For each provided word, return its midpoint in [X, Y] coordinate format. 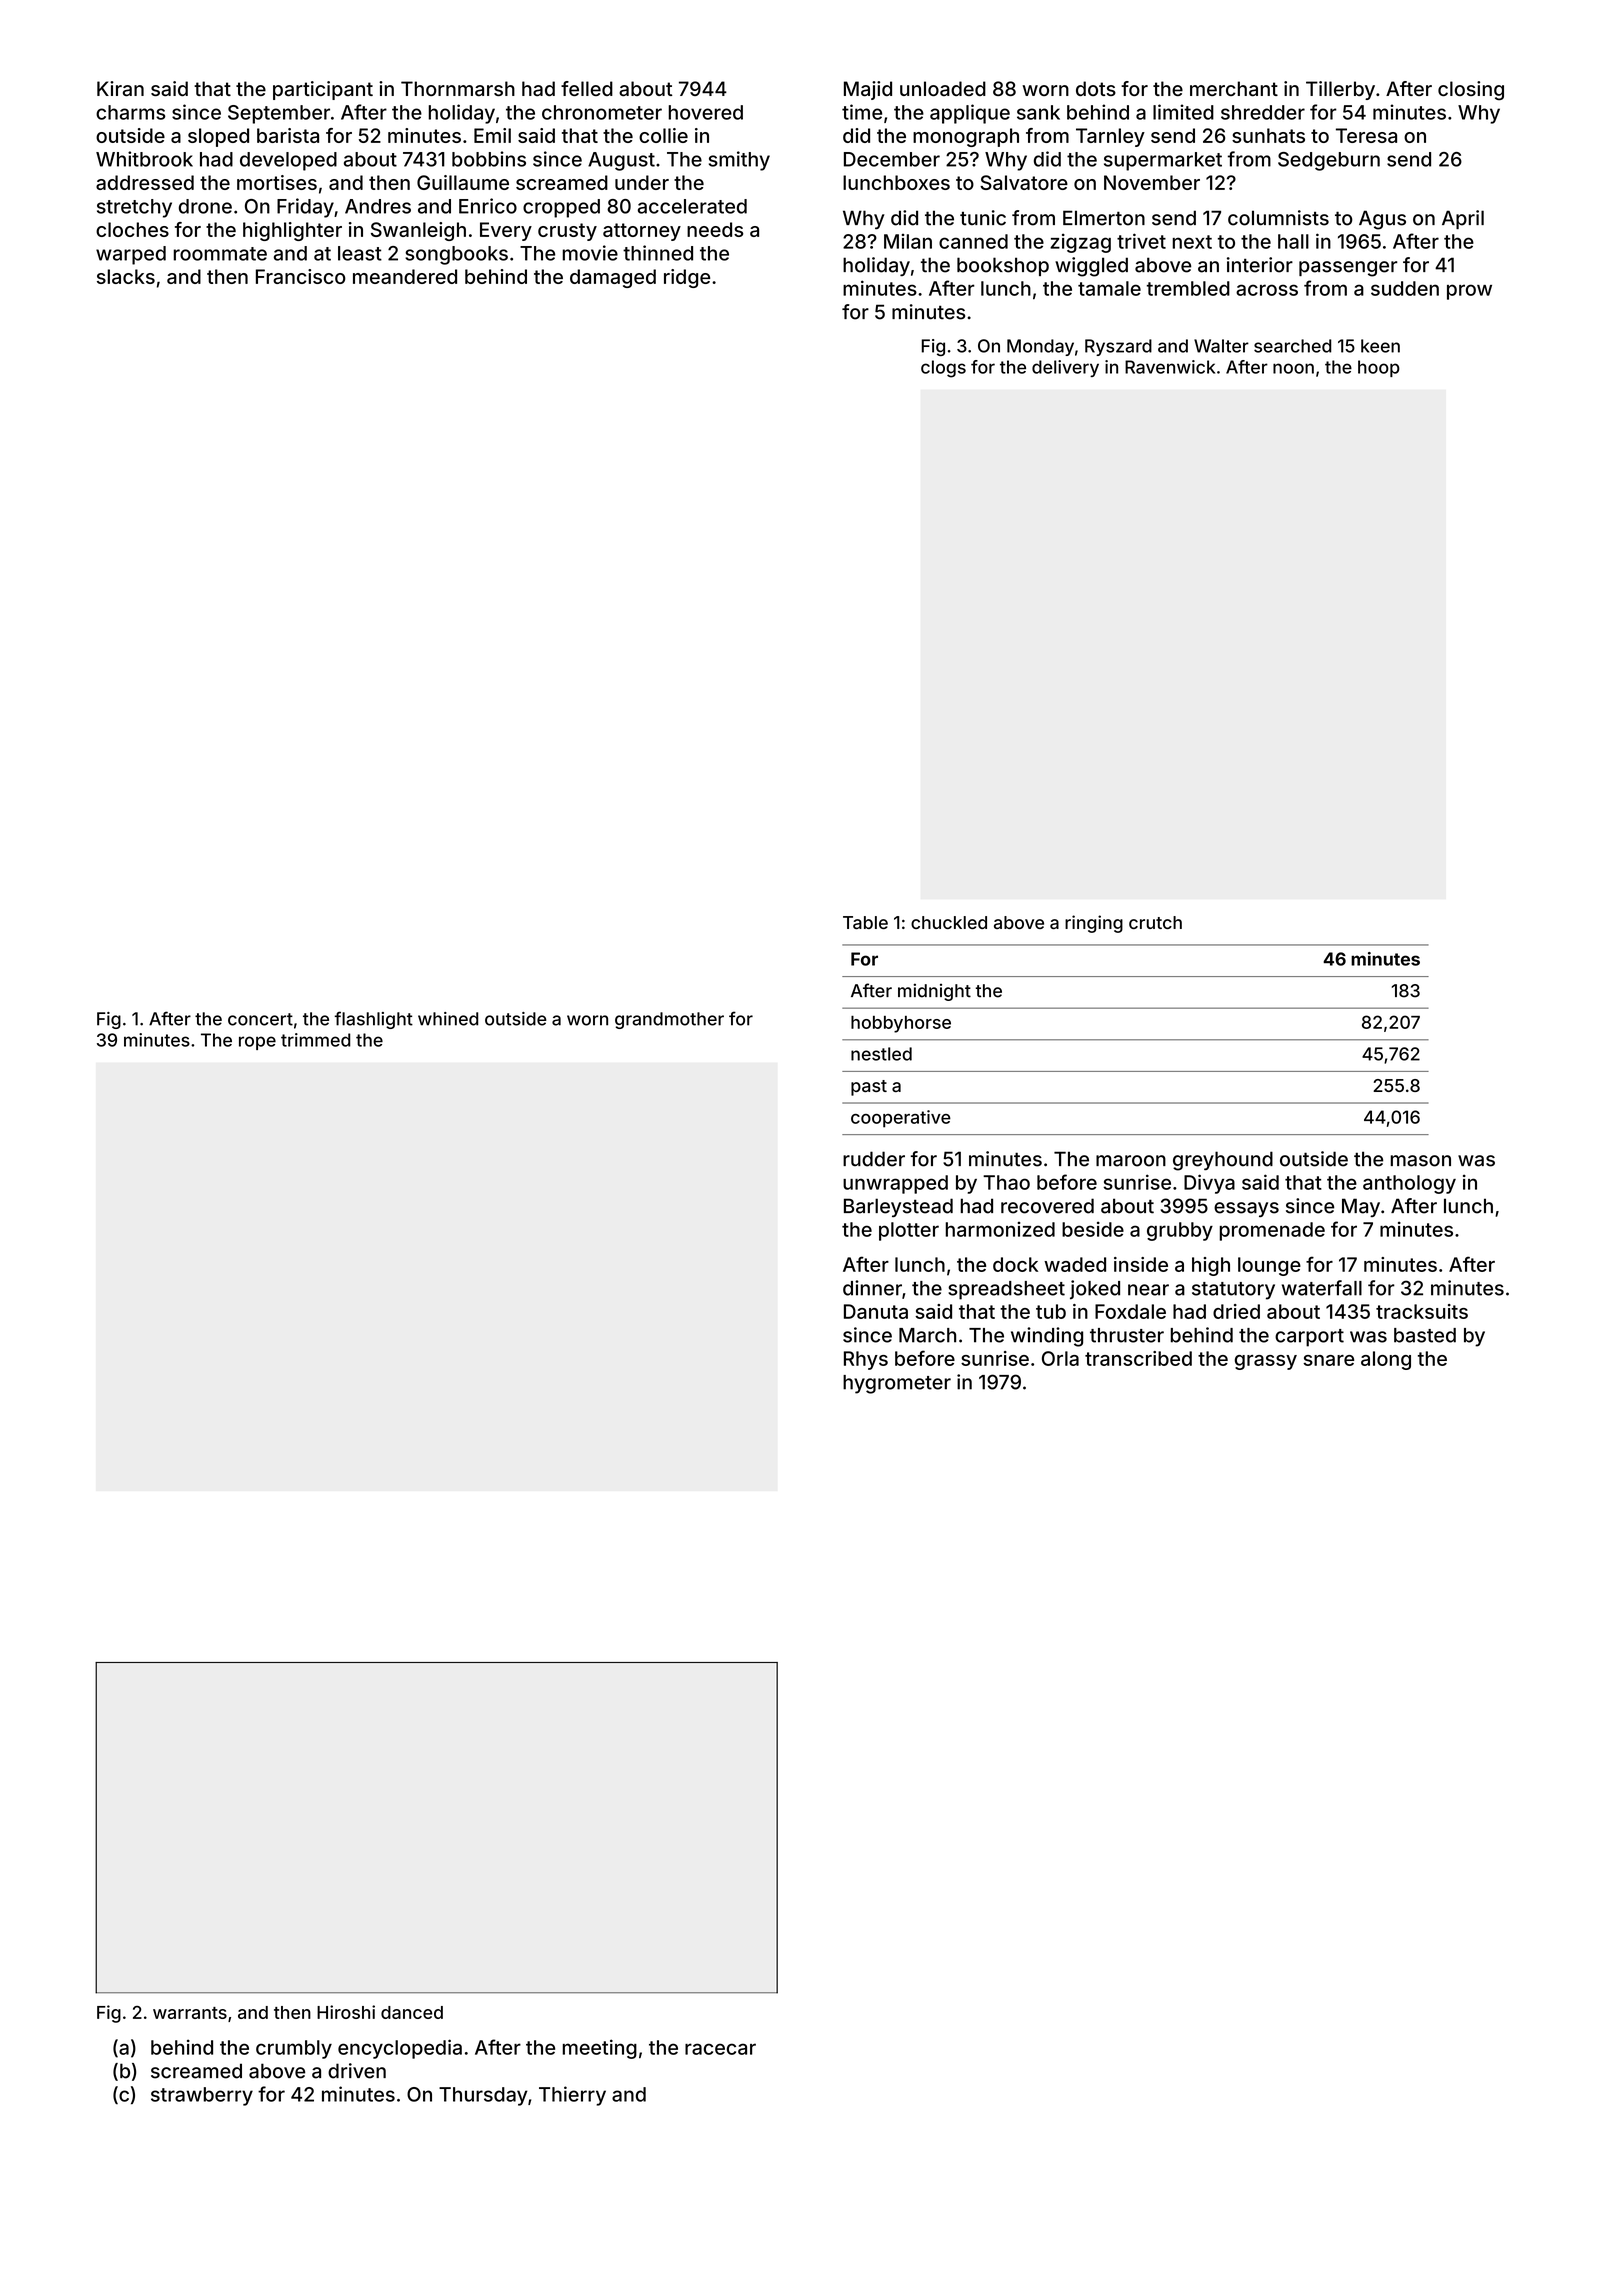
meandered [405, 276]
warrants [190, 2013]
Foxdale [1130, 1311]
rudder [874, 1159]
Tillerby [1340, 90]
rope [257, 1043]
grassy [1266, 1362]
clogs [943, 369]
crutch [1155, 922]
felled [587, 88]
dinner [872, 1288]
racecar [720, 2049]
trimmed [315, 1040]
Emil [492, 135]
